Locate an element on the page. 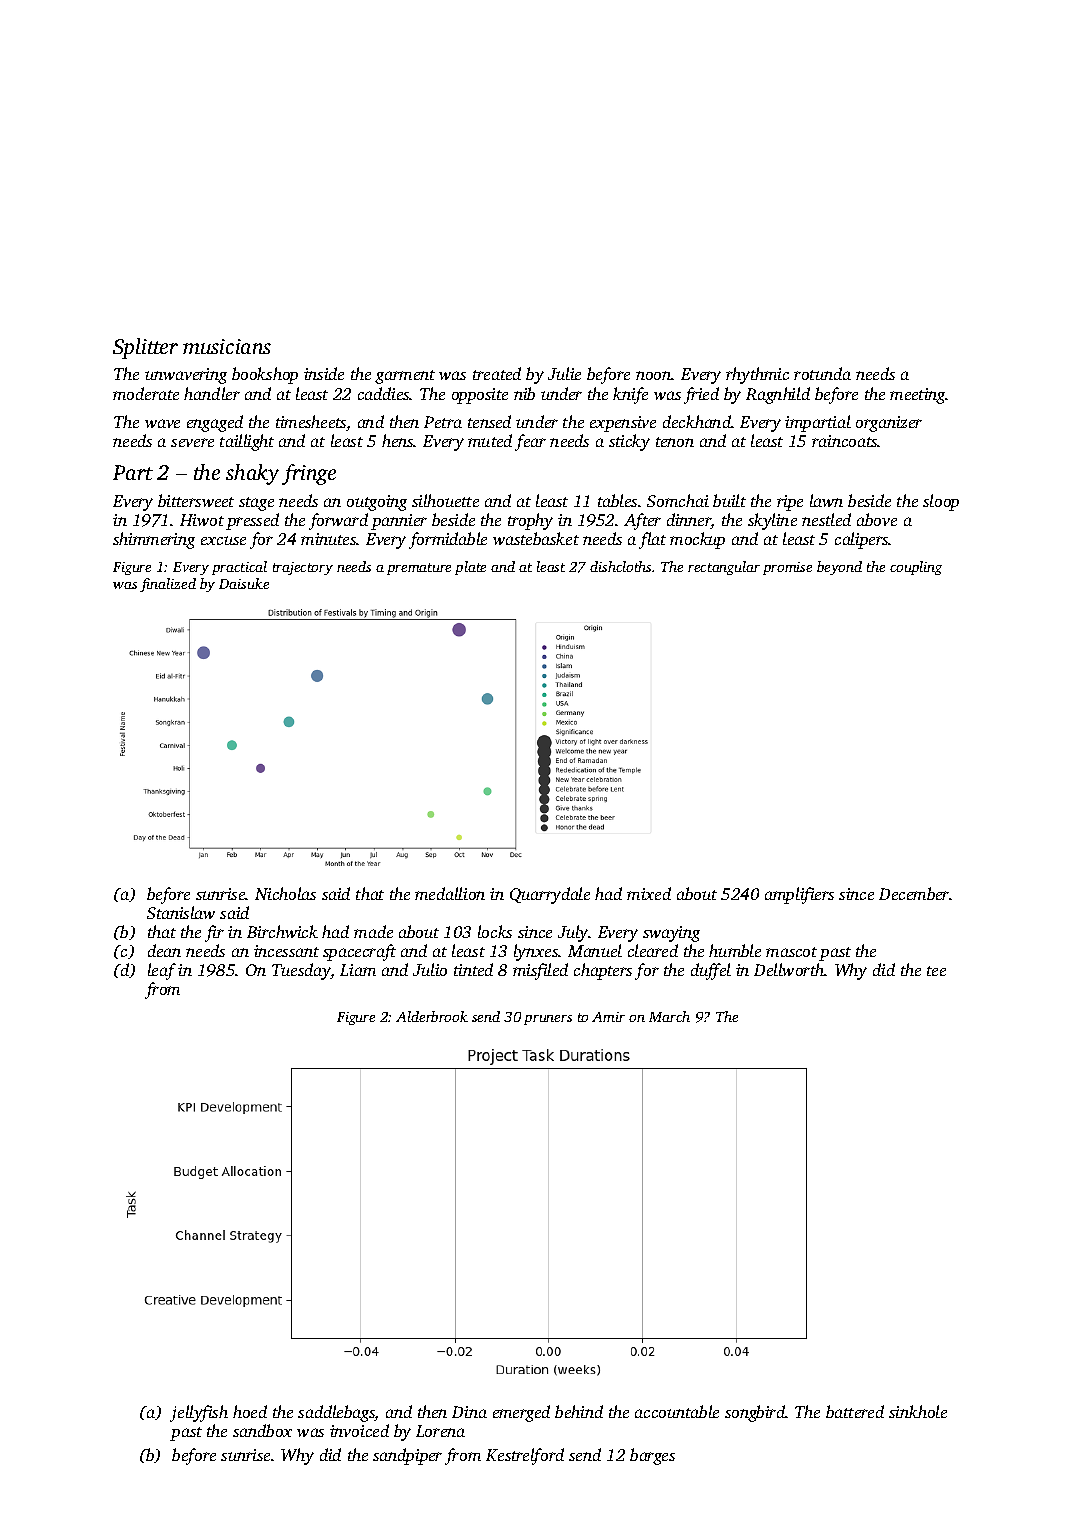 The height and width of the image is (1522, 1076). Amir is located at coordinates (608, 1017).
